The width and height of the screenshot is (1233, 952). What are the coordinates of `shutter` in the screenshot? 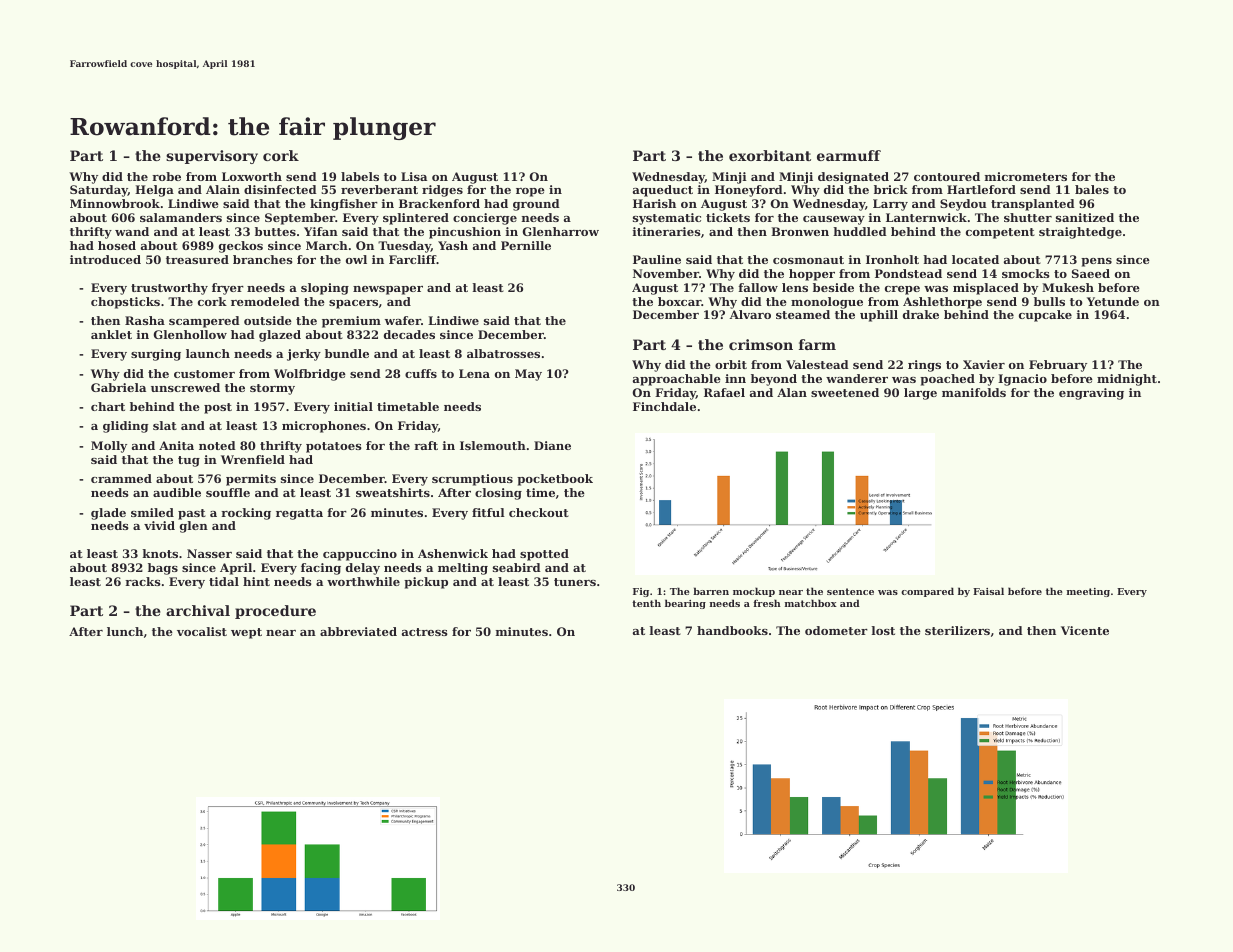 It's located at (1028, 217).
